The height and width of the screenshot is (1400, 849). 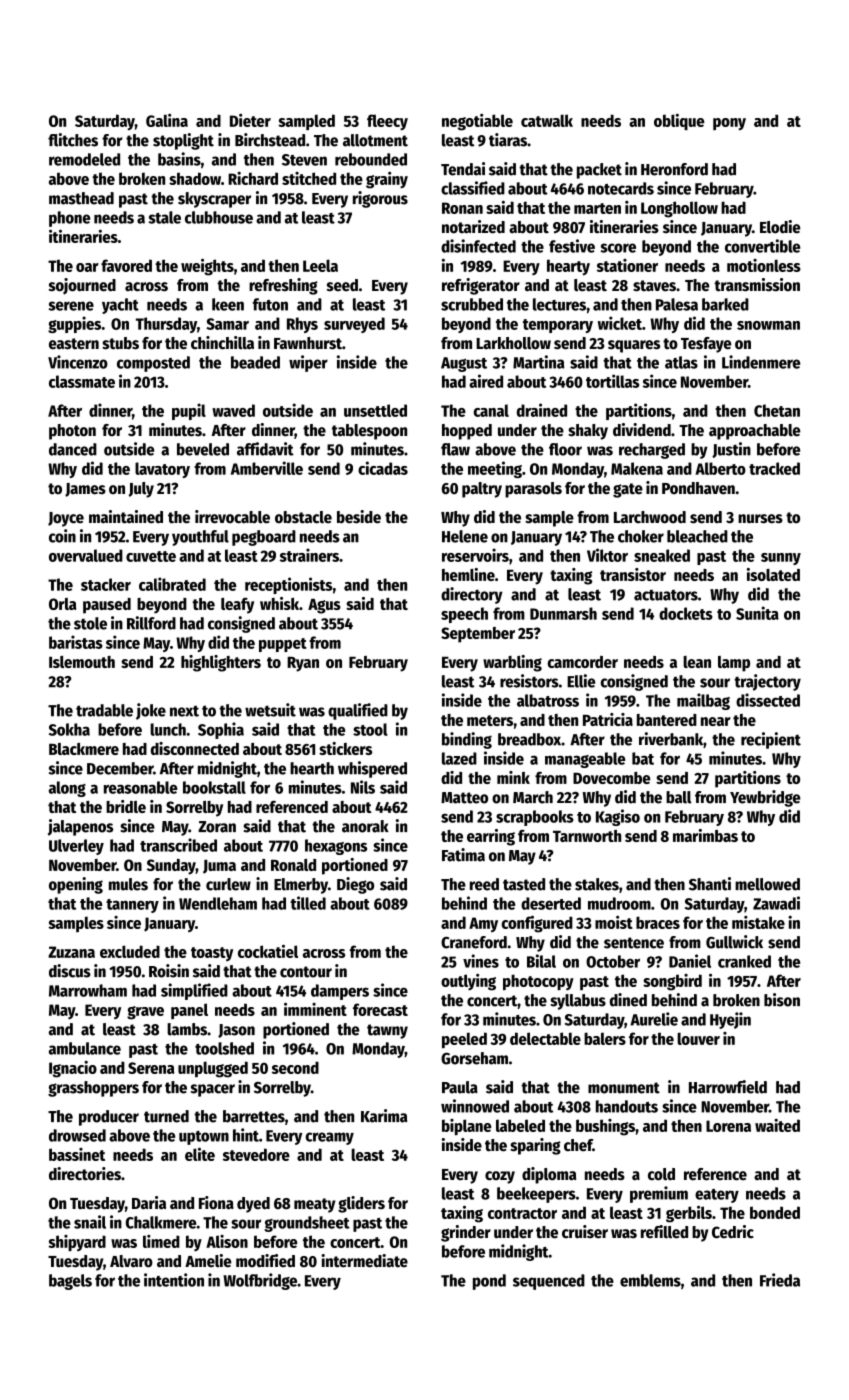 I want to click on masthead, so click(x=81, y=198).
